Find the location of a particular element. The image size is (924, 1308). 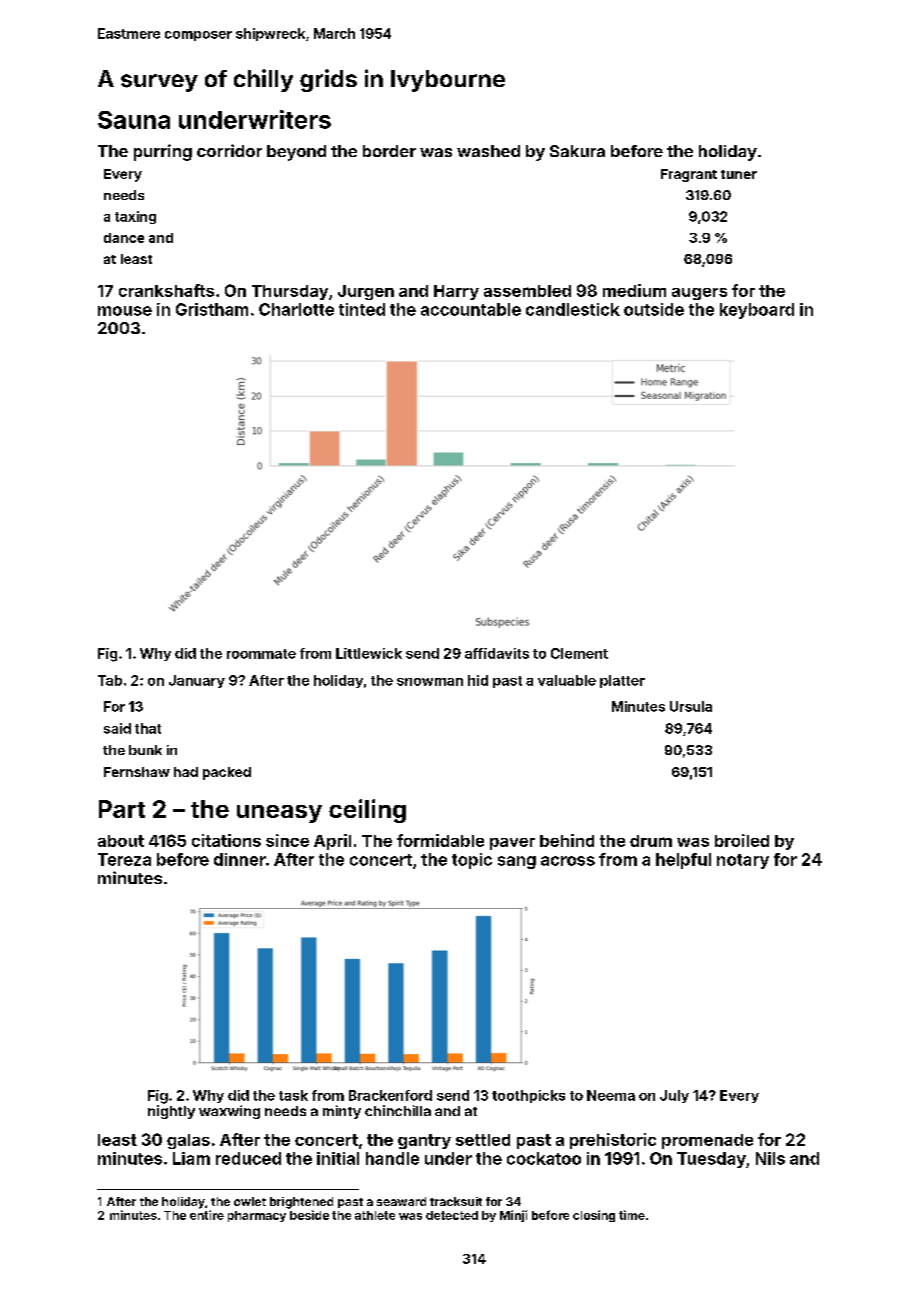

Brackenford is located at coordinates (390, 1095).
